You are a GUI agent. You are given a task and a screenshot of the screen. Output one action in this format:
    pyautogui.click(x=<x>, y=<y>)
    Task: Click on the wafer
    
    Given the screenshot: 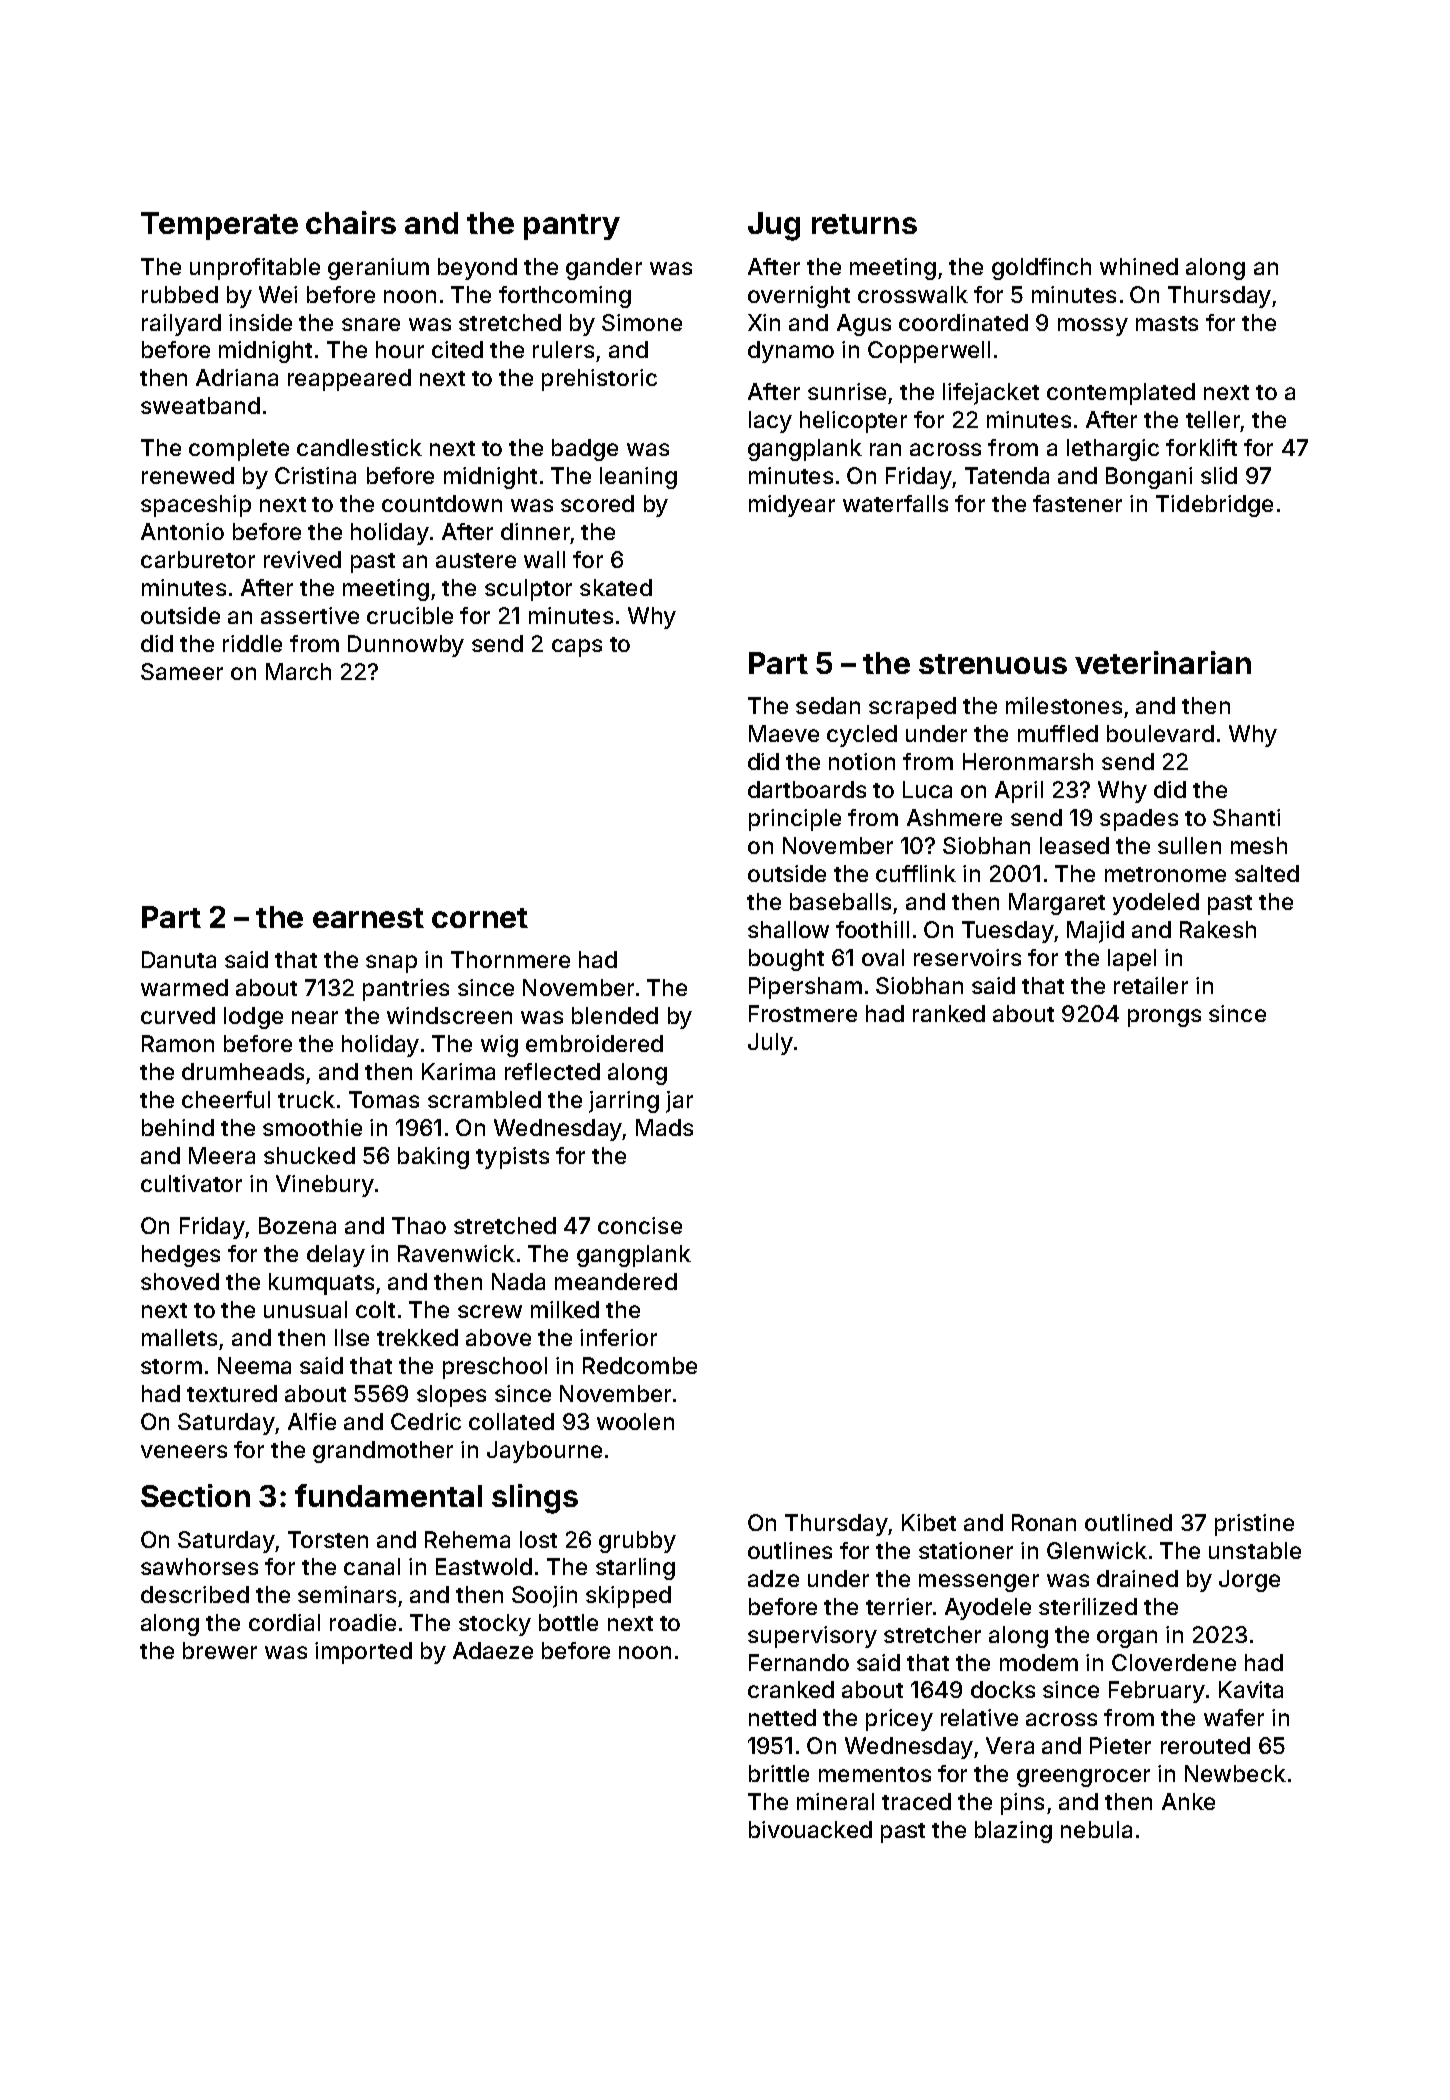 What is the action you would take?
    pyautogui.click(x=1234, y=1717)
